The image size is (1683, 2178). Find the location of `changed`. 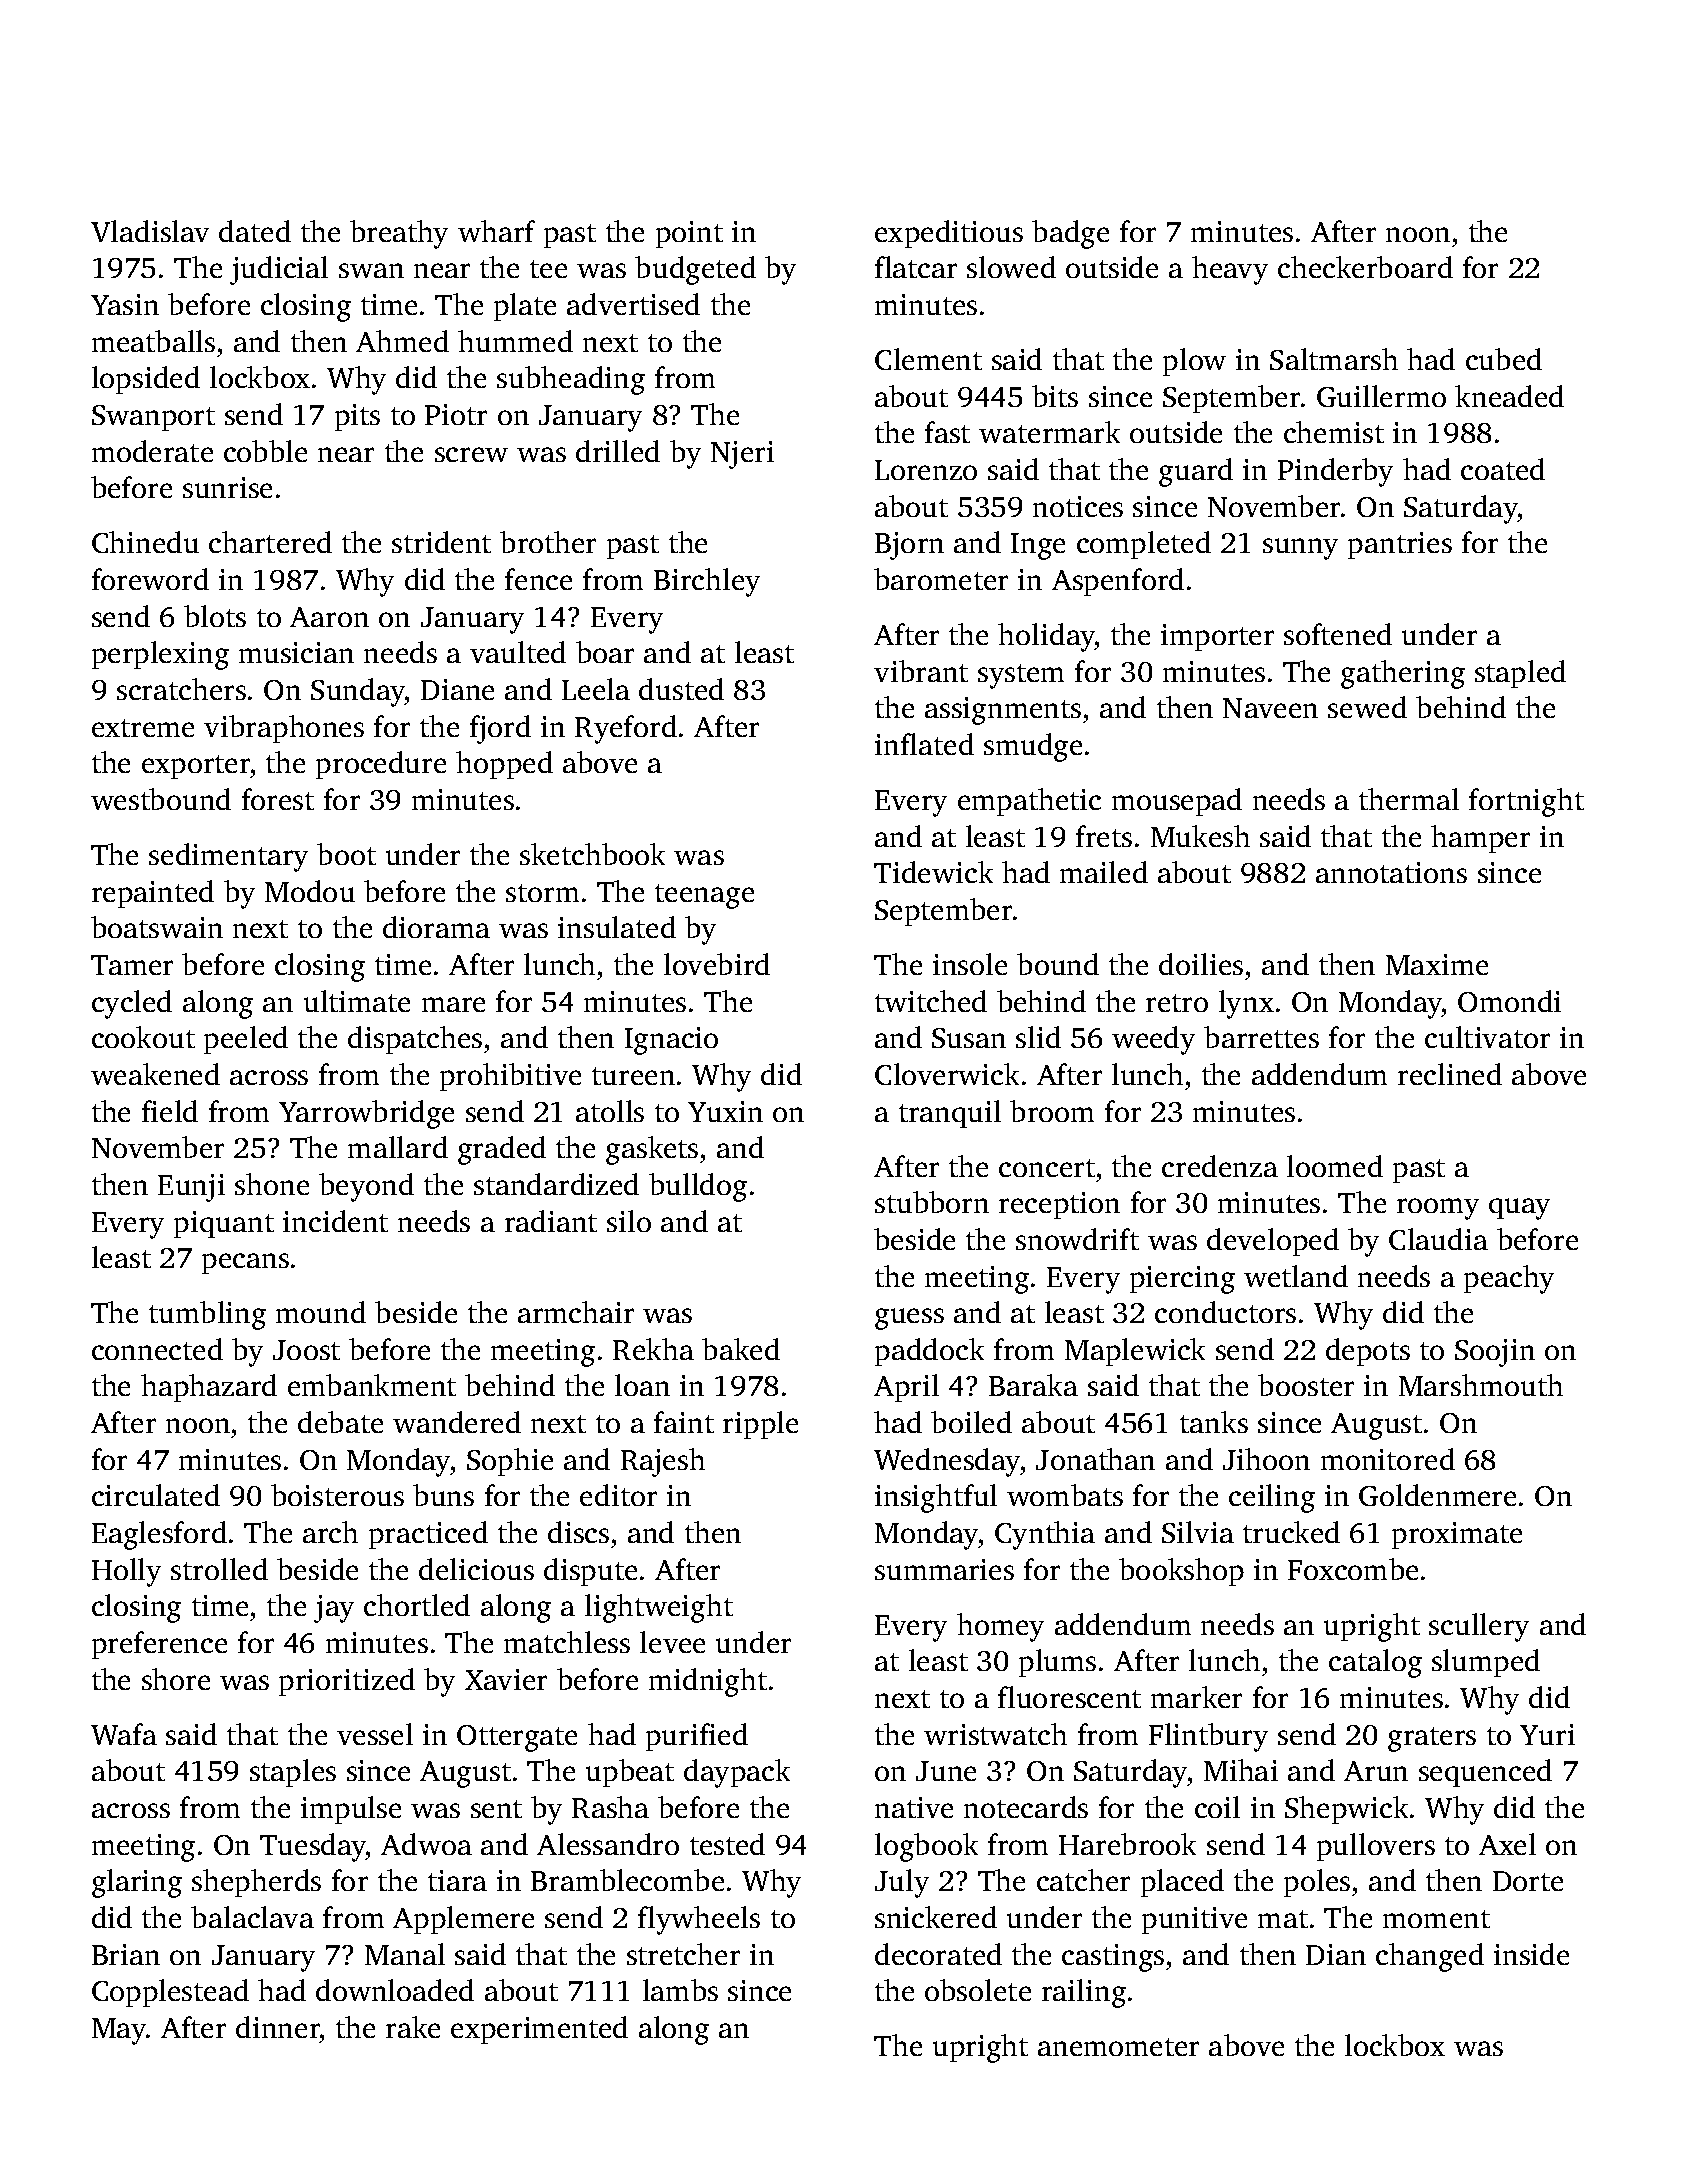

changed is located at coordinates (1430, 1957).
